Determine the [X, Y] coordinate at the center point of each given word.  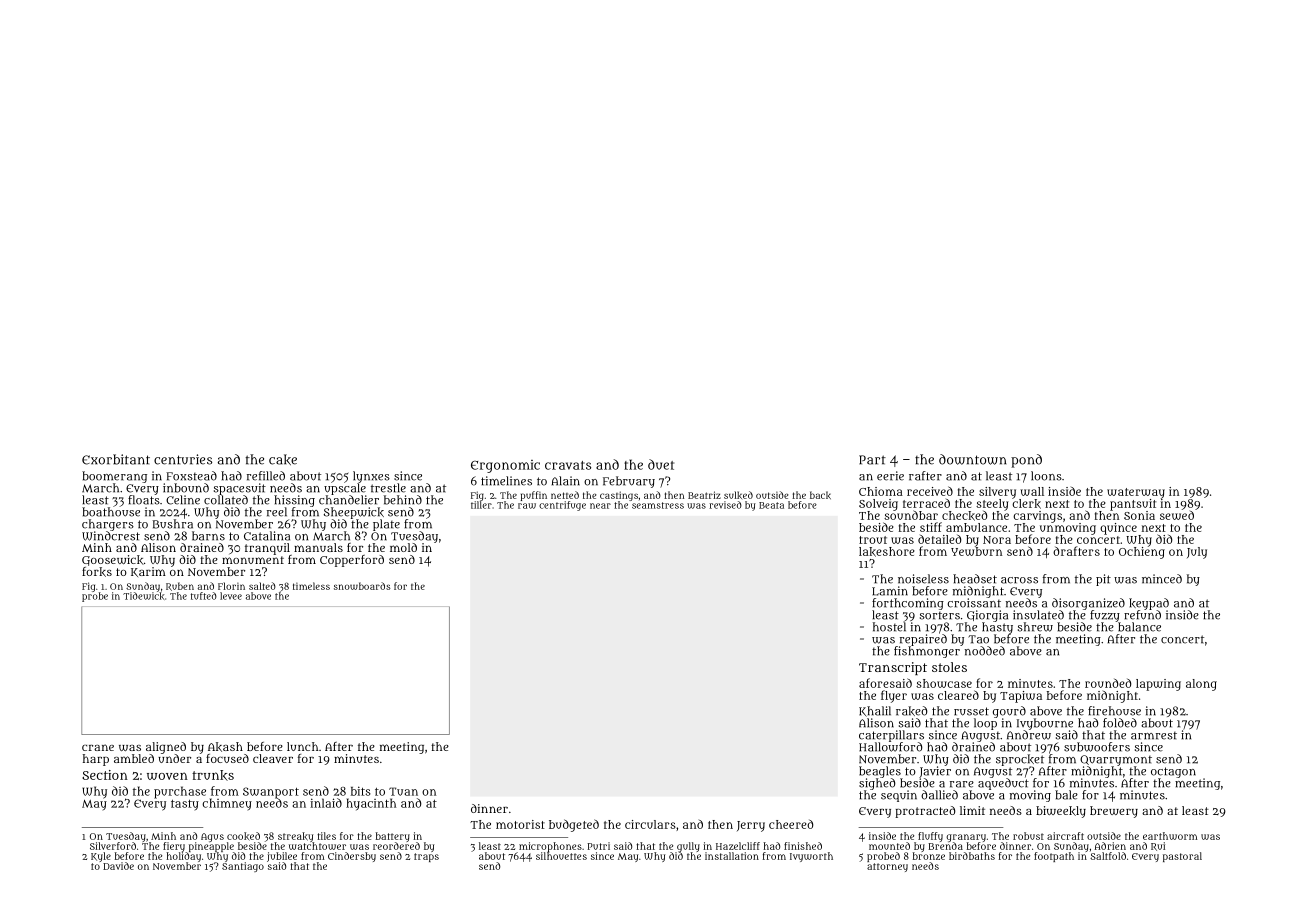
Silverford [113, 846]
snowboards [362, 586]
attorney [887, 867]
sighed [877, 784]
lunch [302, 746]
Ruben [180, 586]
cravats [568, 465]
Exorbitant [116, 459]
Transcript [893, 668]
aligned [166, 748]
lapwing [1158, 685]
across [1019, 580]
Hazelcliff [738, 846]
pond [1026, 461]
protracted [925, 812]
